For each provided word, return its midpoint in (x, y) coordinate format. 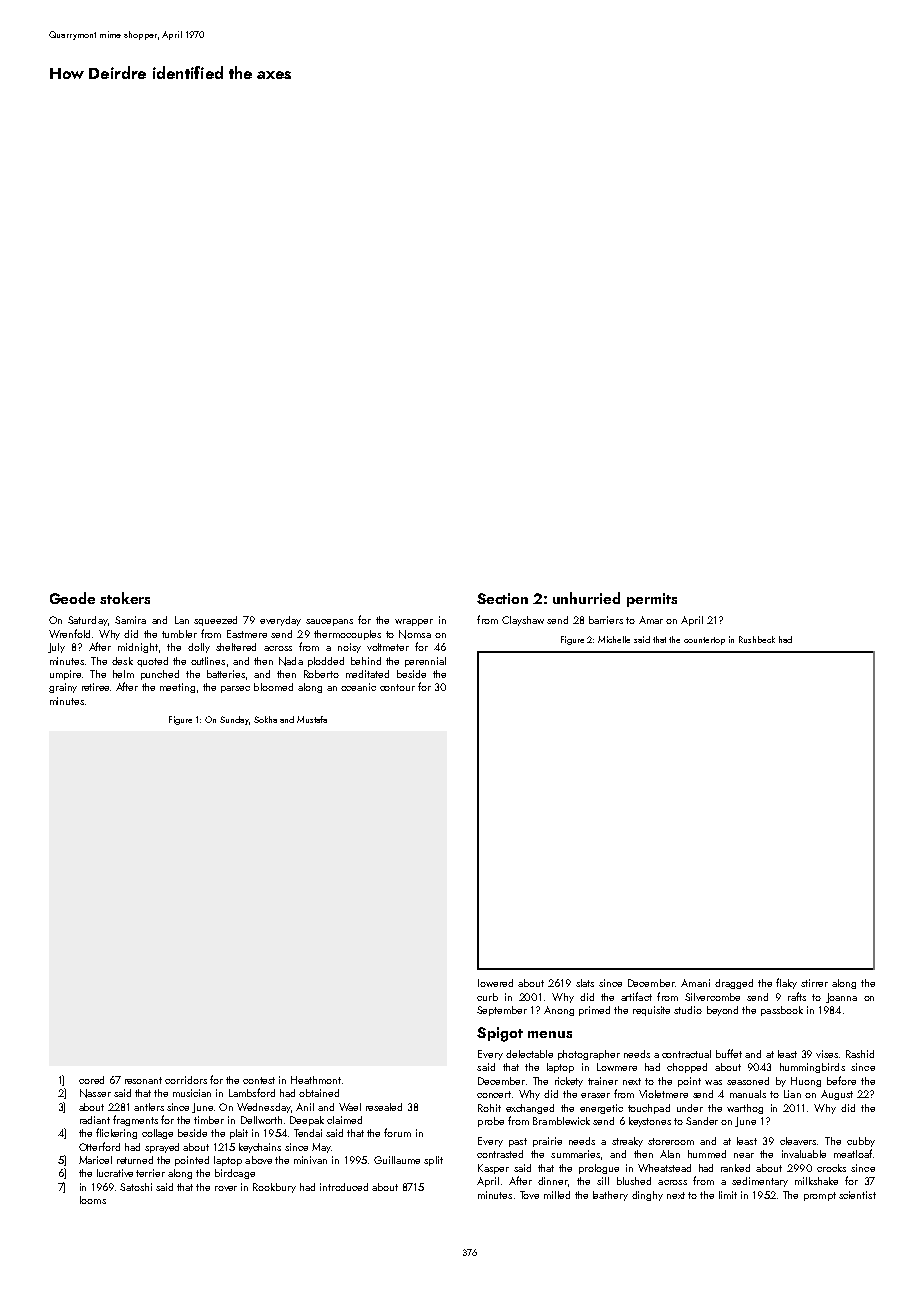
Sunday (234, 720)
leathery (610, 1196)
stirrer (814, 983)
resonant (143, 1080)
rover (226, 1188)
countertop (704, 641)
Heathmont (316, 1080)
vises (827, 1054)
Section (502, 598)
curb (487, 997)
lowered (495, 983)
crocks (831, 1168)
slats (585, 983)
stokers (125, 598)
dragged (734, 984)
